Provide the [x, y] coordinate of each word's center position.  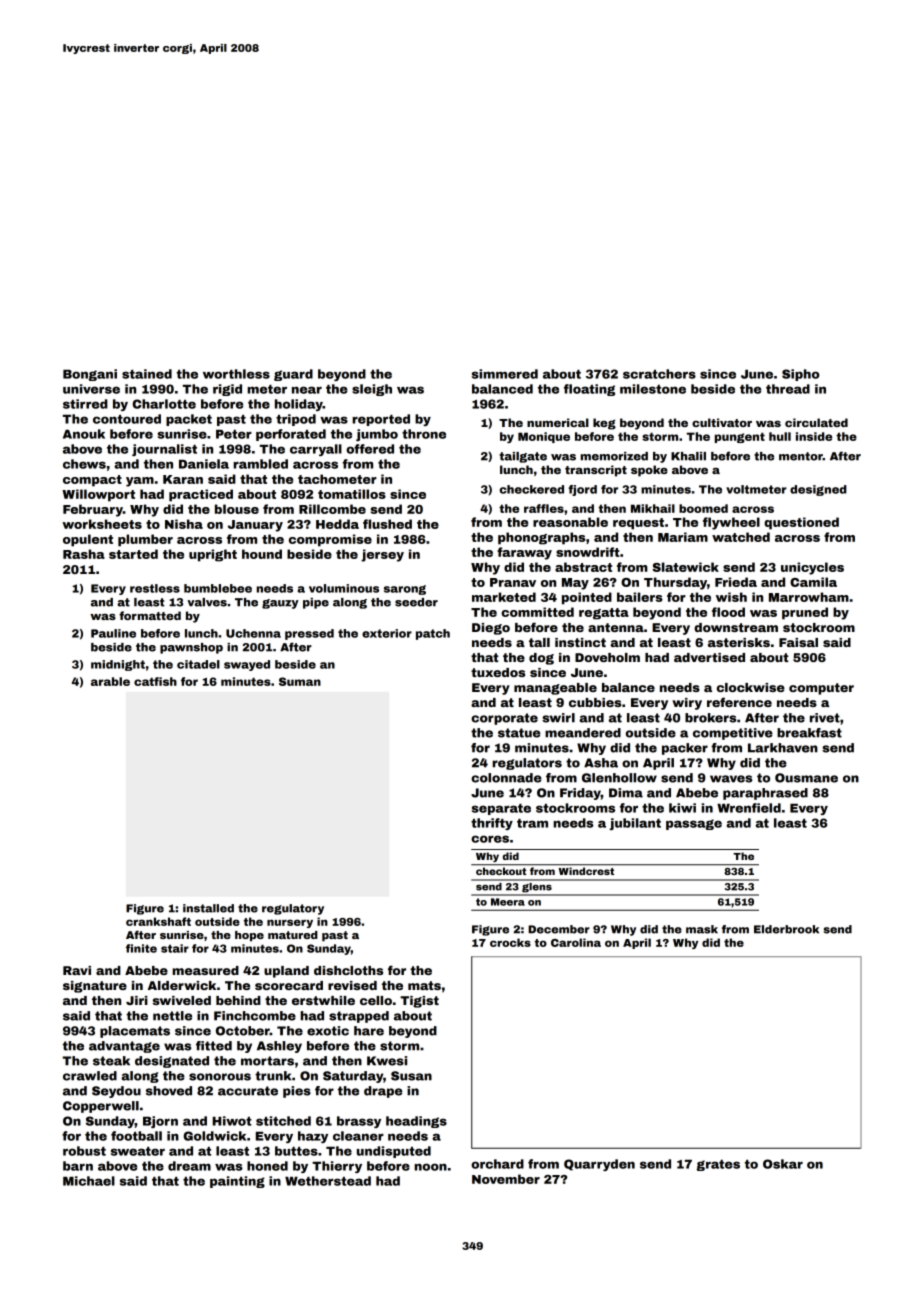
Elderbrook [786, 929]
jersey [382, 555]
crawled [90, 1076]
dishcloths [348, 970]
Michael [89, 1181]
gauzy [280, 604]
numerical [558, 422]
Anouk [84, 434]
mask [702, 929]
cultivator [722, 422]
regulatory [293, 909]
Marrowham [809, 597]
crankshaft [158, 921]
